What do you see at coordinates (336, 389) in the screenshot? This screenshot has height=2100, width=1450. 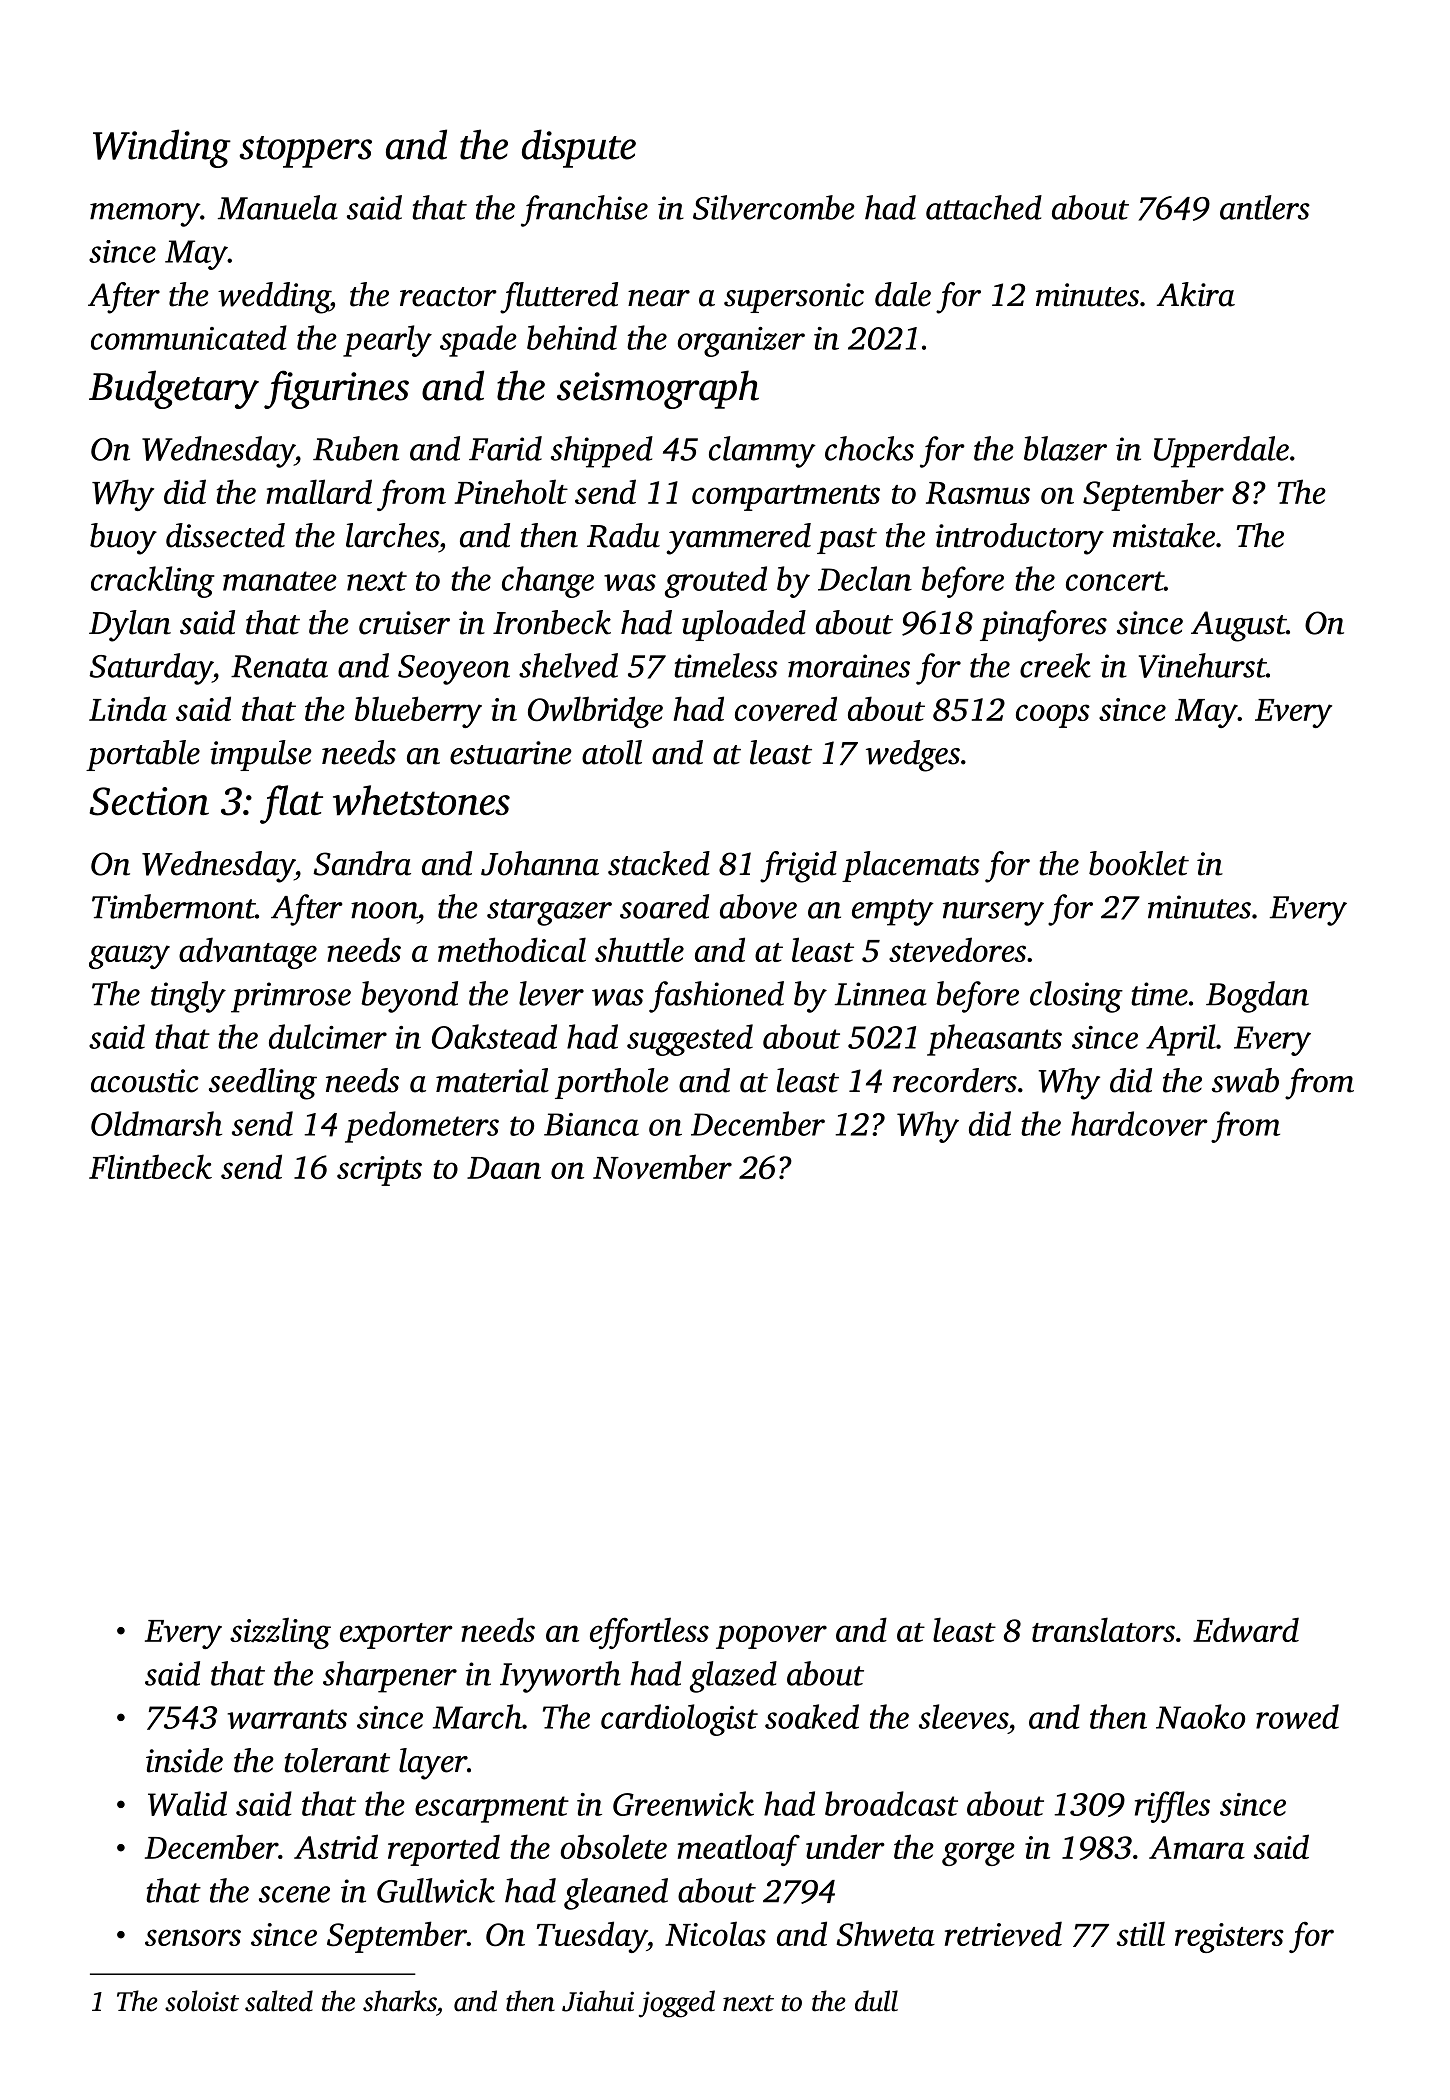 I see `figurines` at bounding box center [336, 389].
